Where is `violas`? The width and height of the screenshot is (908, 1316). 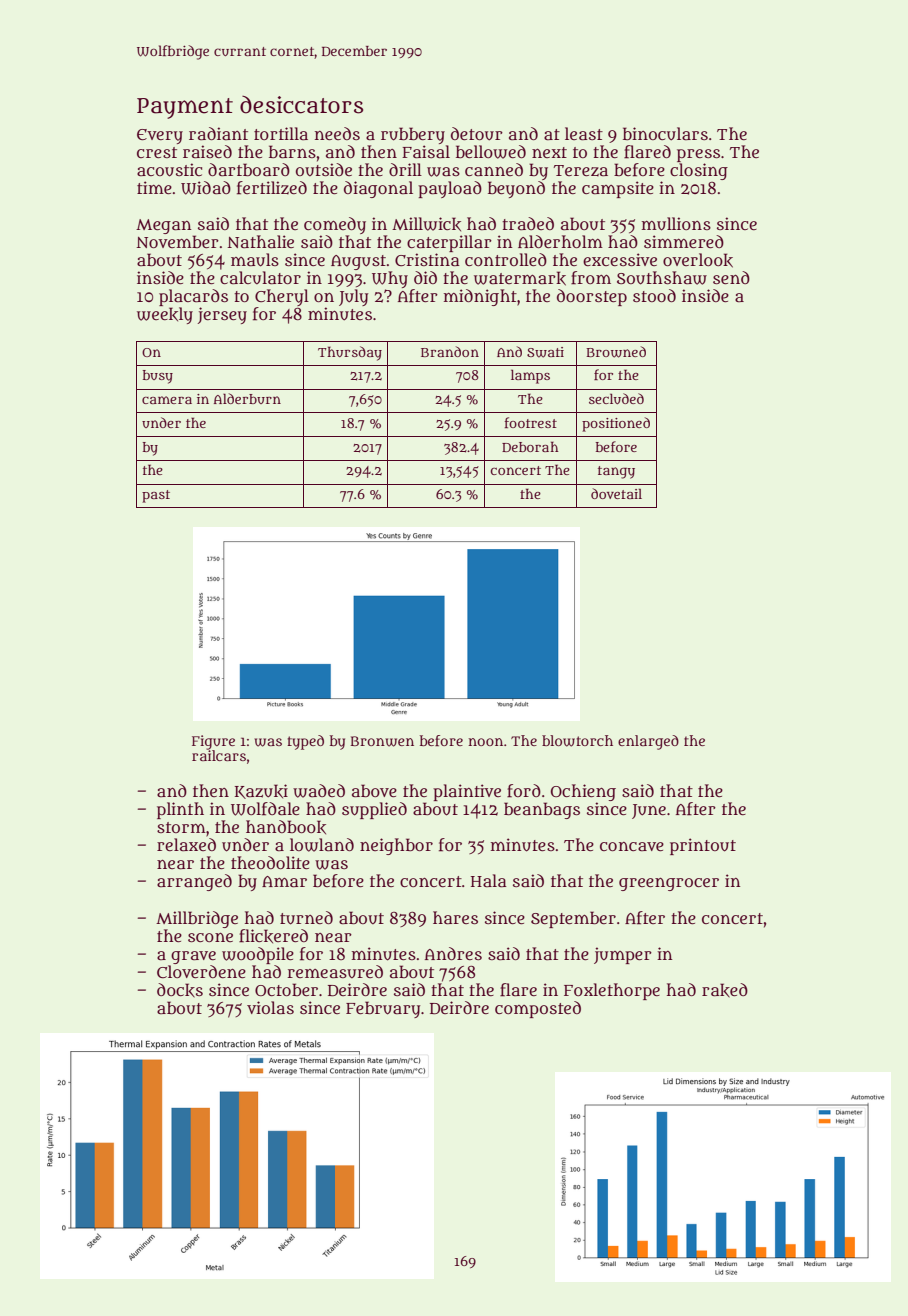 violas is located at coordinates (270, 1007).
